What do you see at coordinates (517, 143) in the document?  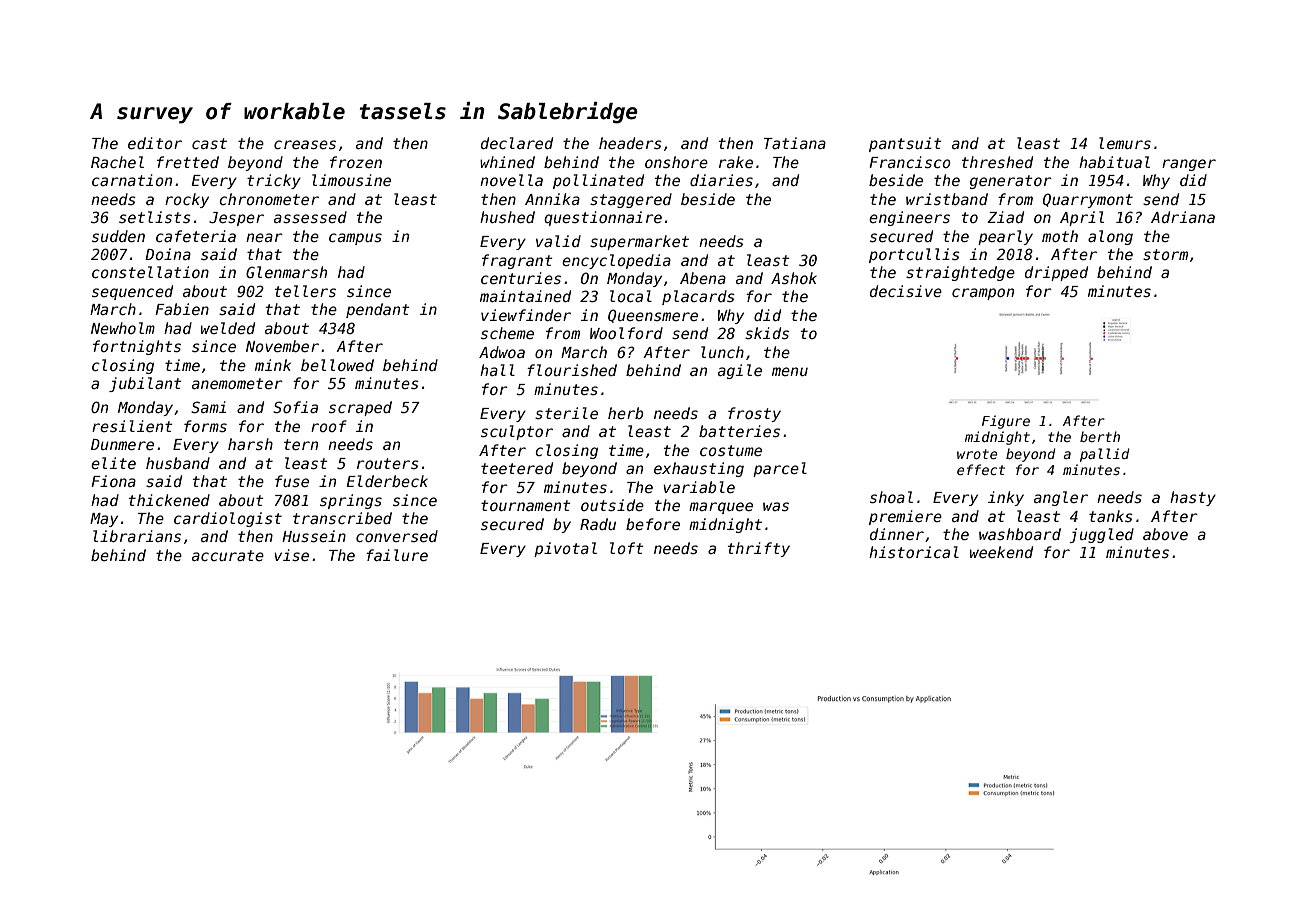 I see `declared` at bounding box center [517, 143].
